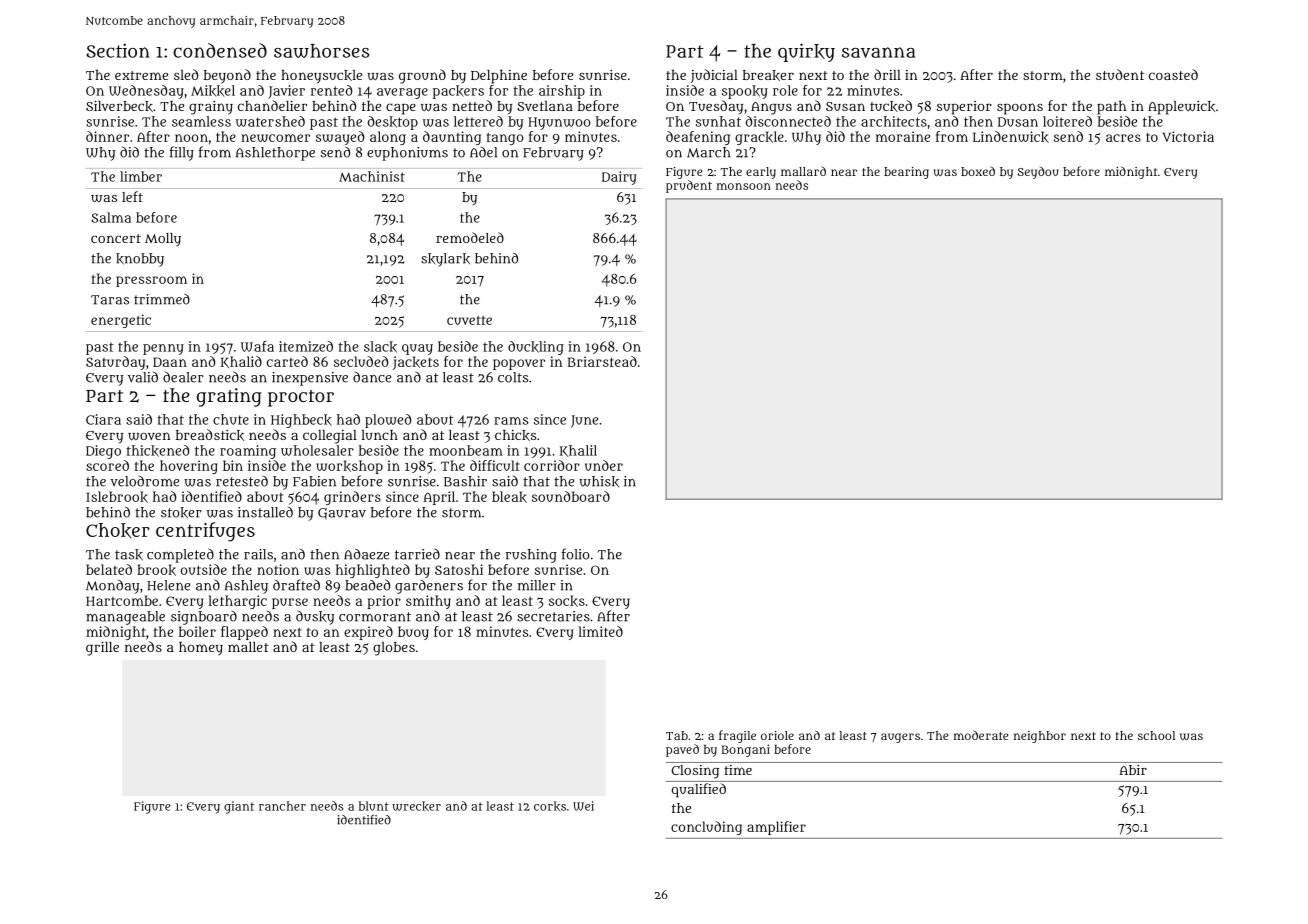  Describe the element at coordinates (314, 481) in the screenshot. I see `Fabien` at that location.
